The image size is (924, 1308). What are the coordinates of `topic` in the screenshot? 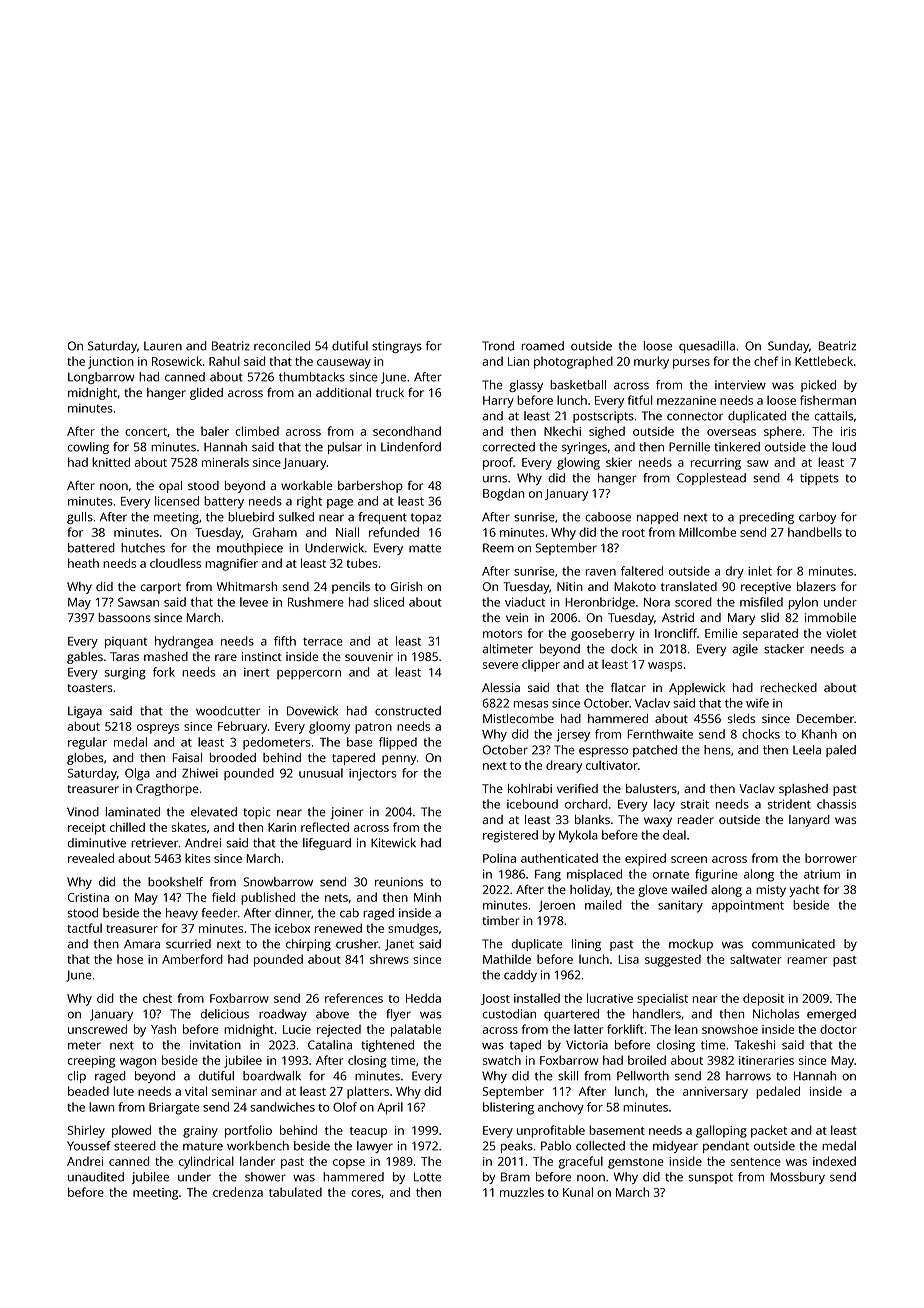 It's located at (257, 813).
